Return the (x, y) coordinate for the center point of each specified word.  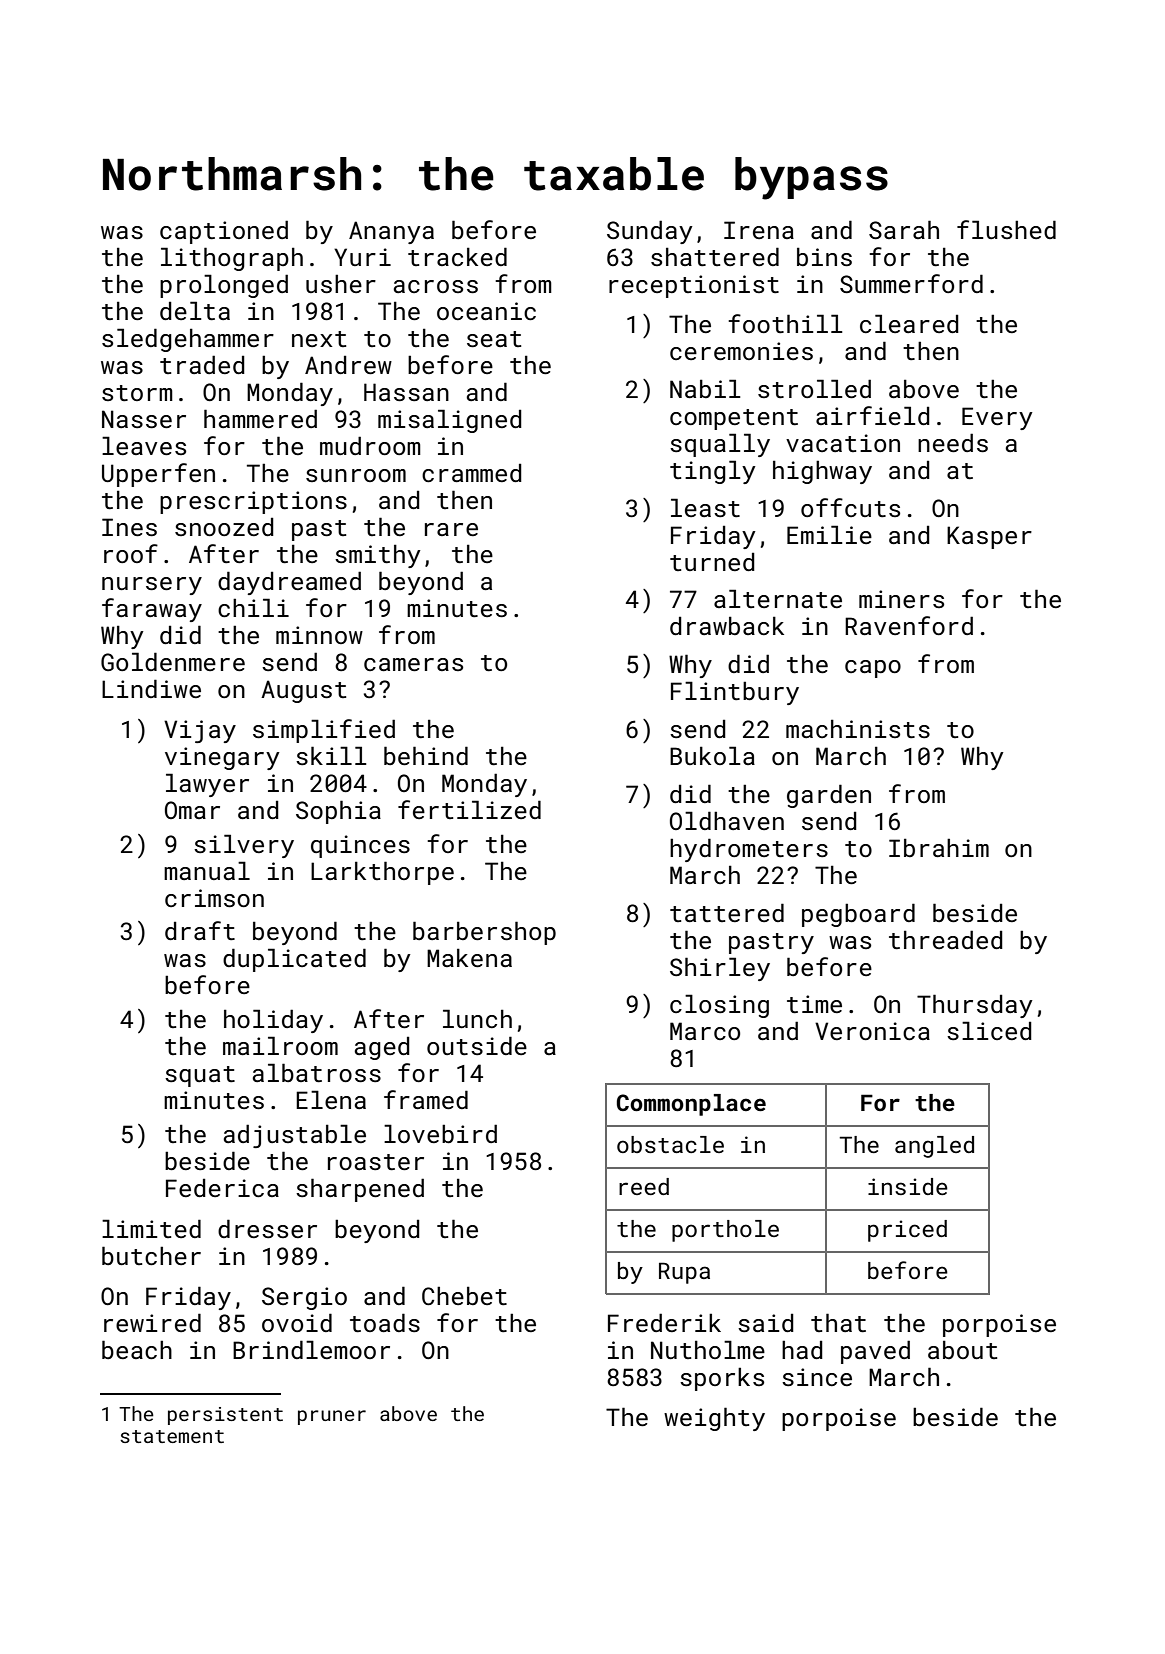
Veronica (872, 1031)
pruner (332, 1417)
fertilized (469, 809)
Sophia (338, 812)
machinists (858, 728)
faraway (152, 610)
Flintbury (735, 693)
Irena (759, 230)
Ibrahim (939, 847)
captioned (224, 232)
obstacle (670, 1144)
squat (200, 1076)
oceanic (486, 311)
